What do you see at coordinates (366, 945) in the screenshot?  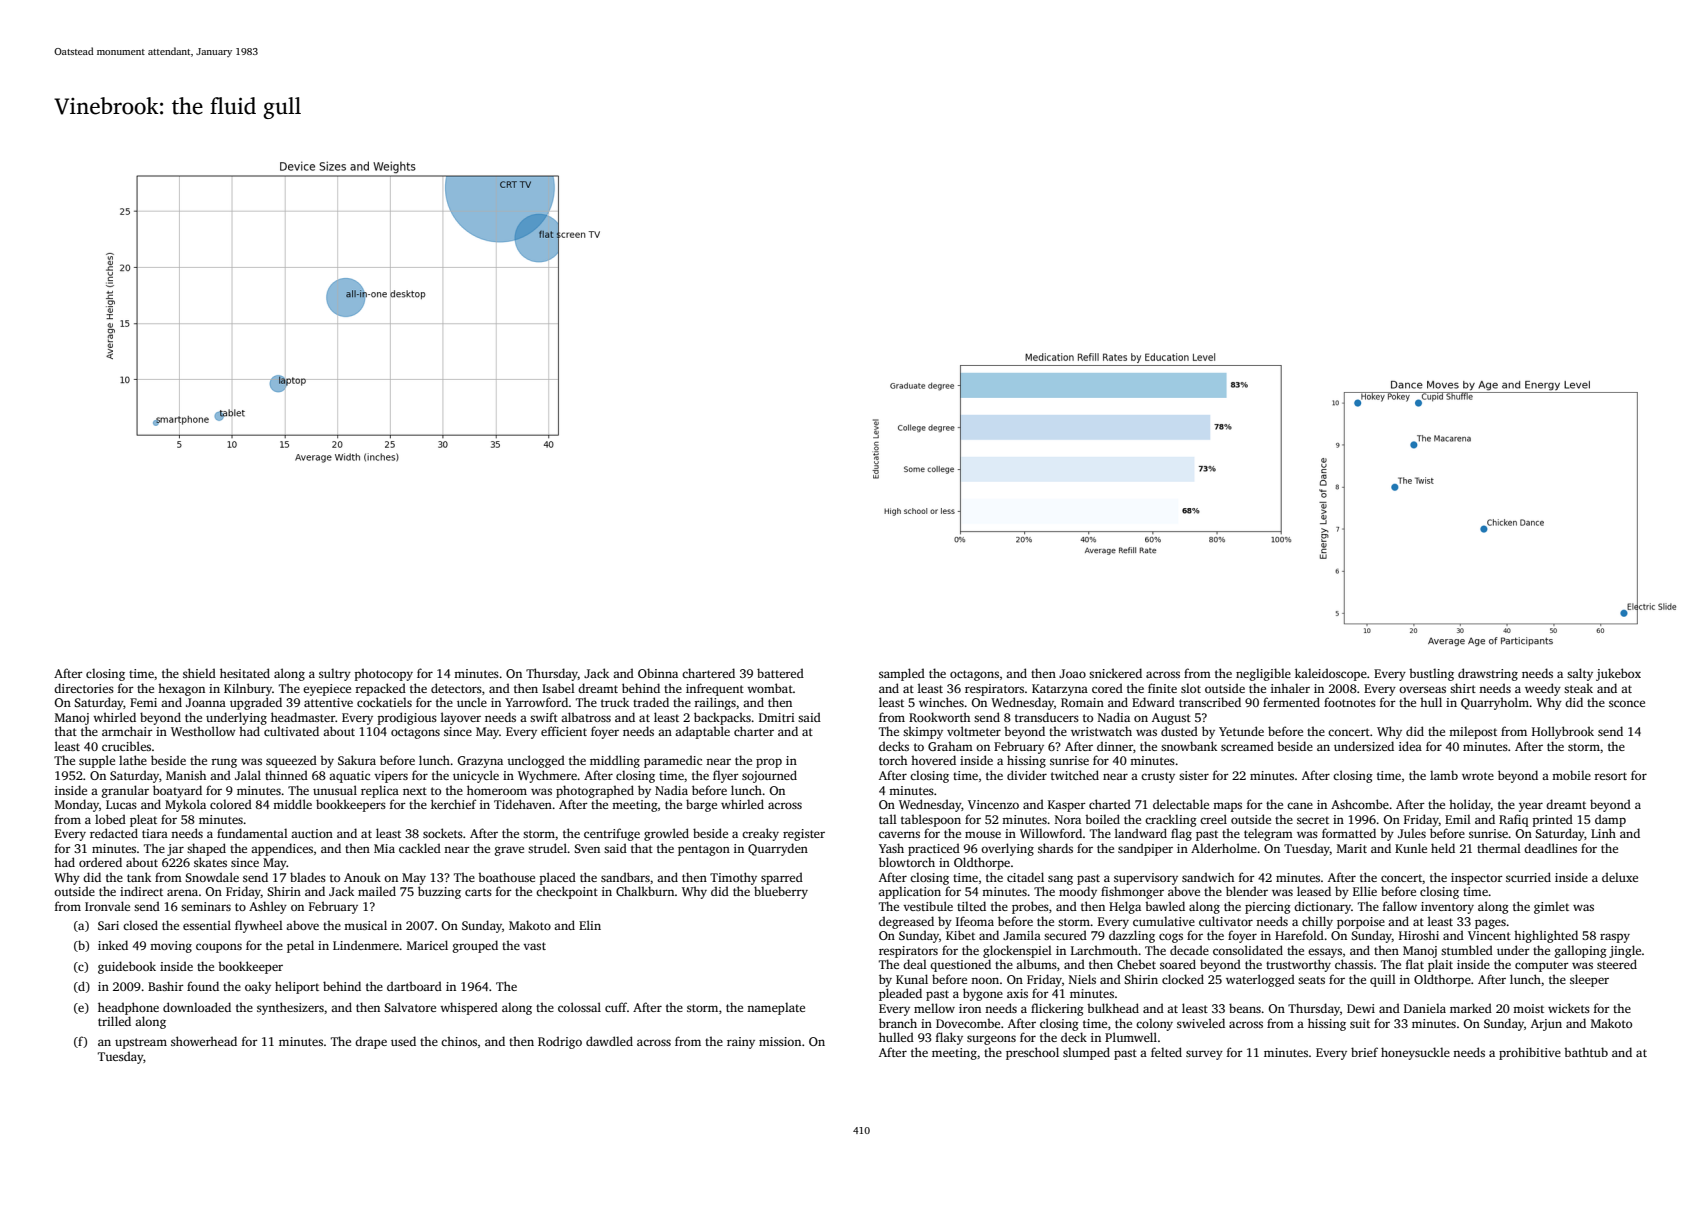 I see `Lindenmere` at bounding box center [366, 945].
